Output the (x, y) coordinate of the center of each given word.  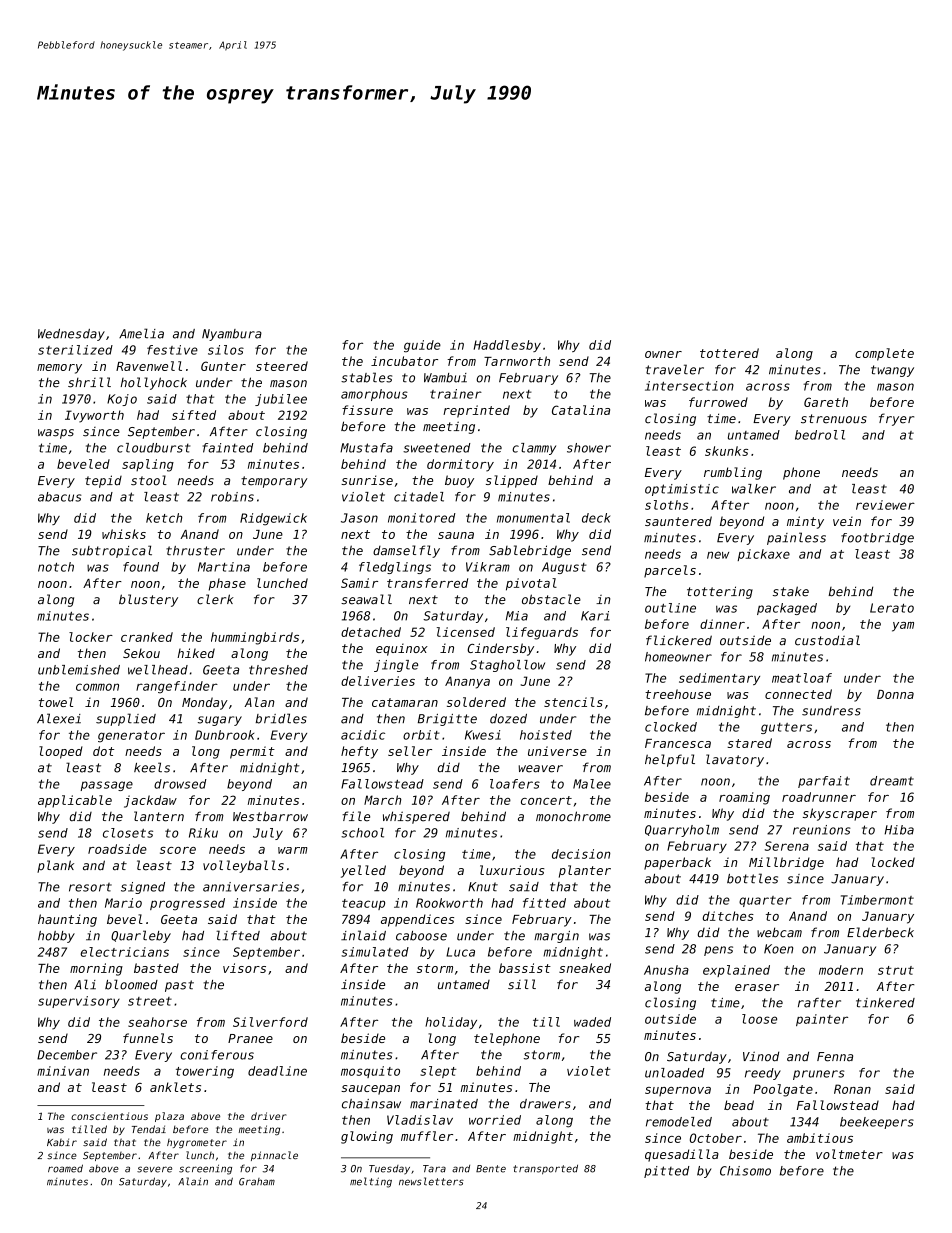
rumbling (733, 473)
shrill (89, 382)
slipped (512, 481)
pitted (667, 1172)
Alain (193, 1181)
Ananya (467, 682)
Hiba (899, 830)
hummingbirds (255, 638)
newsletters (431, 1181)
